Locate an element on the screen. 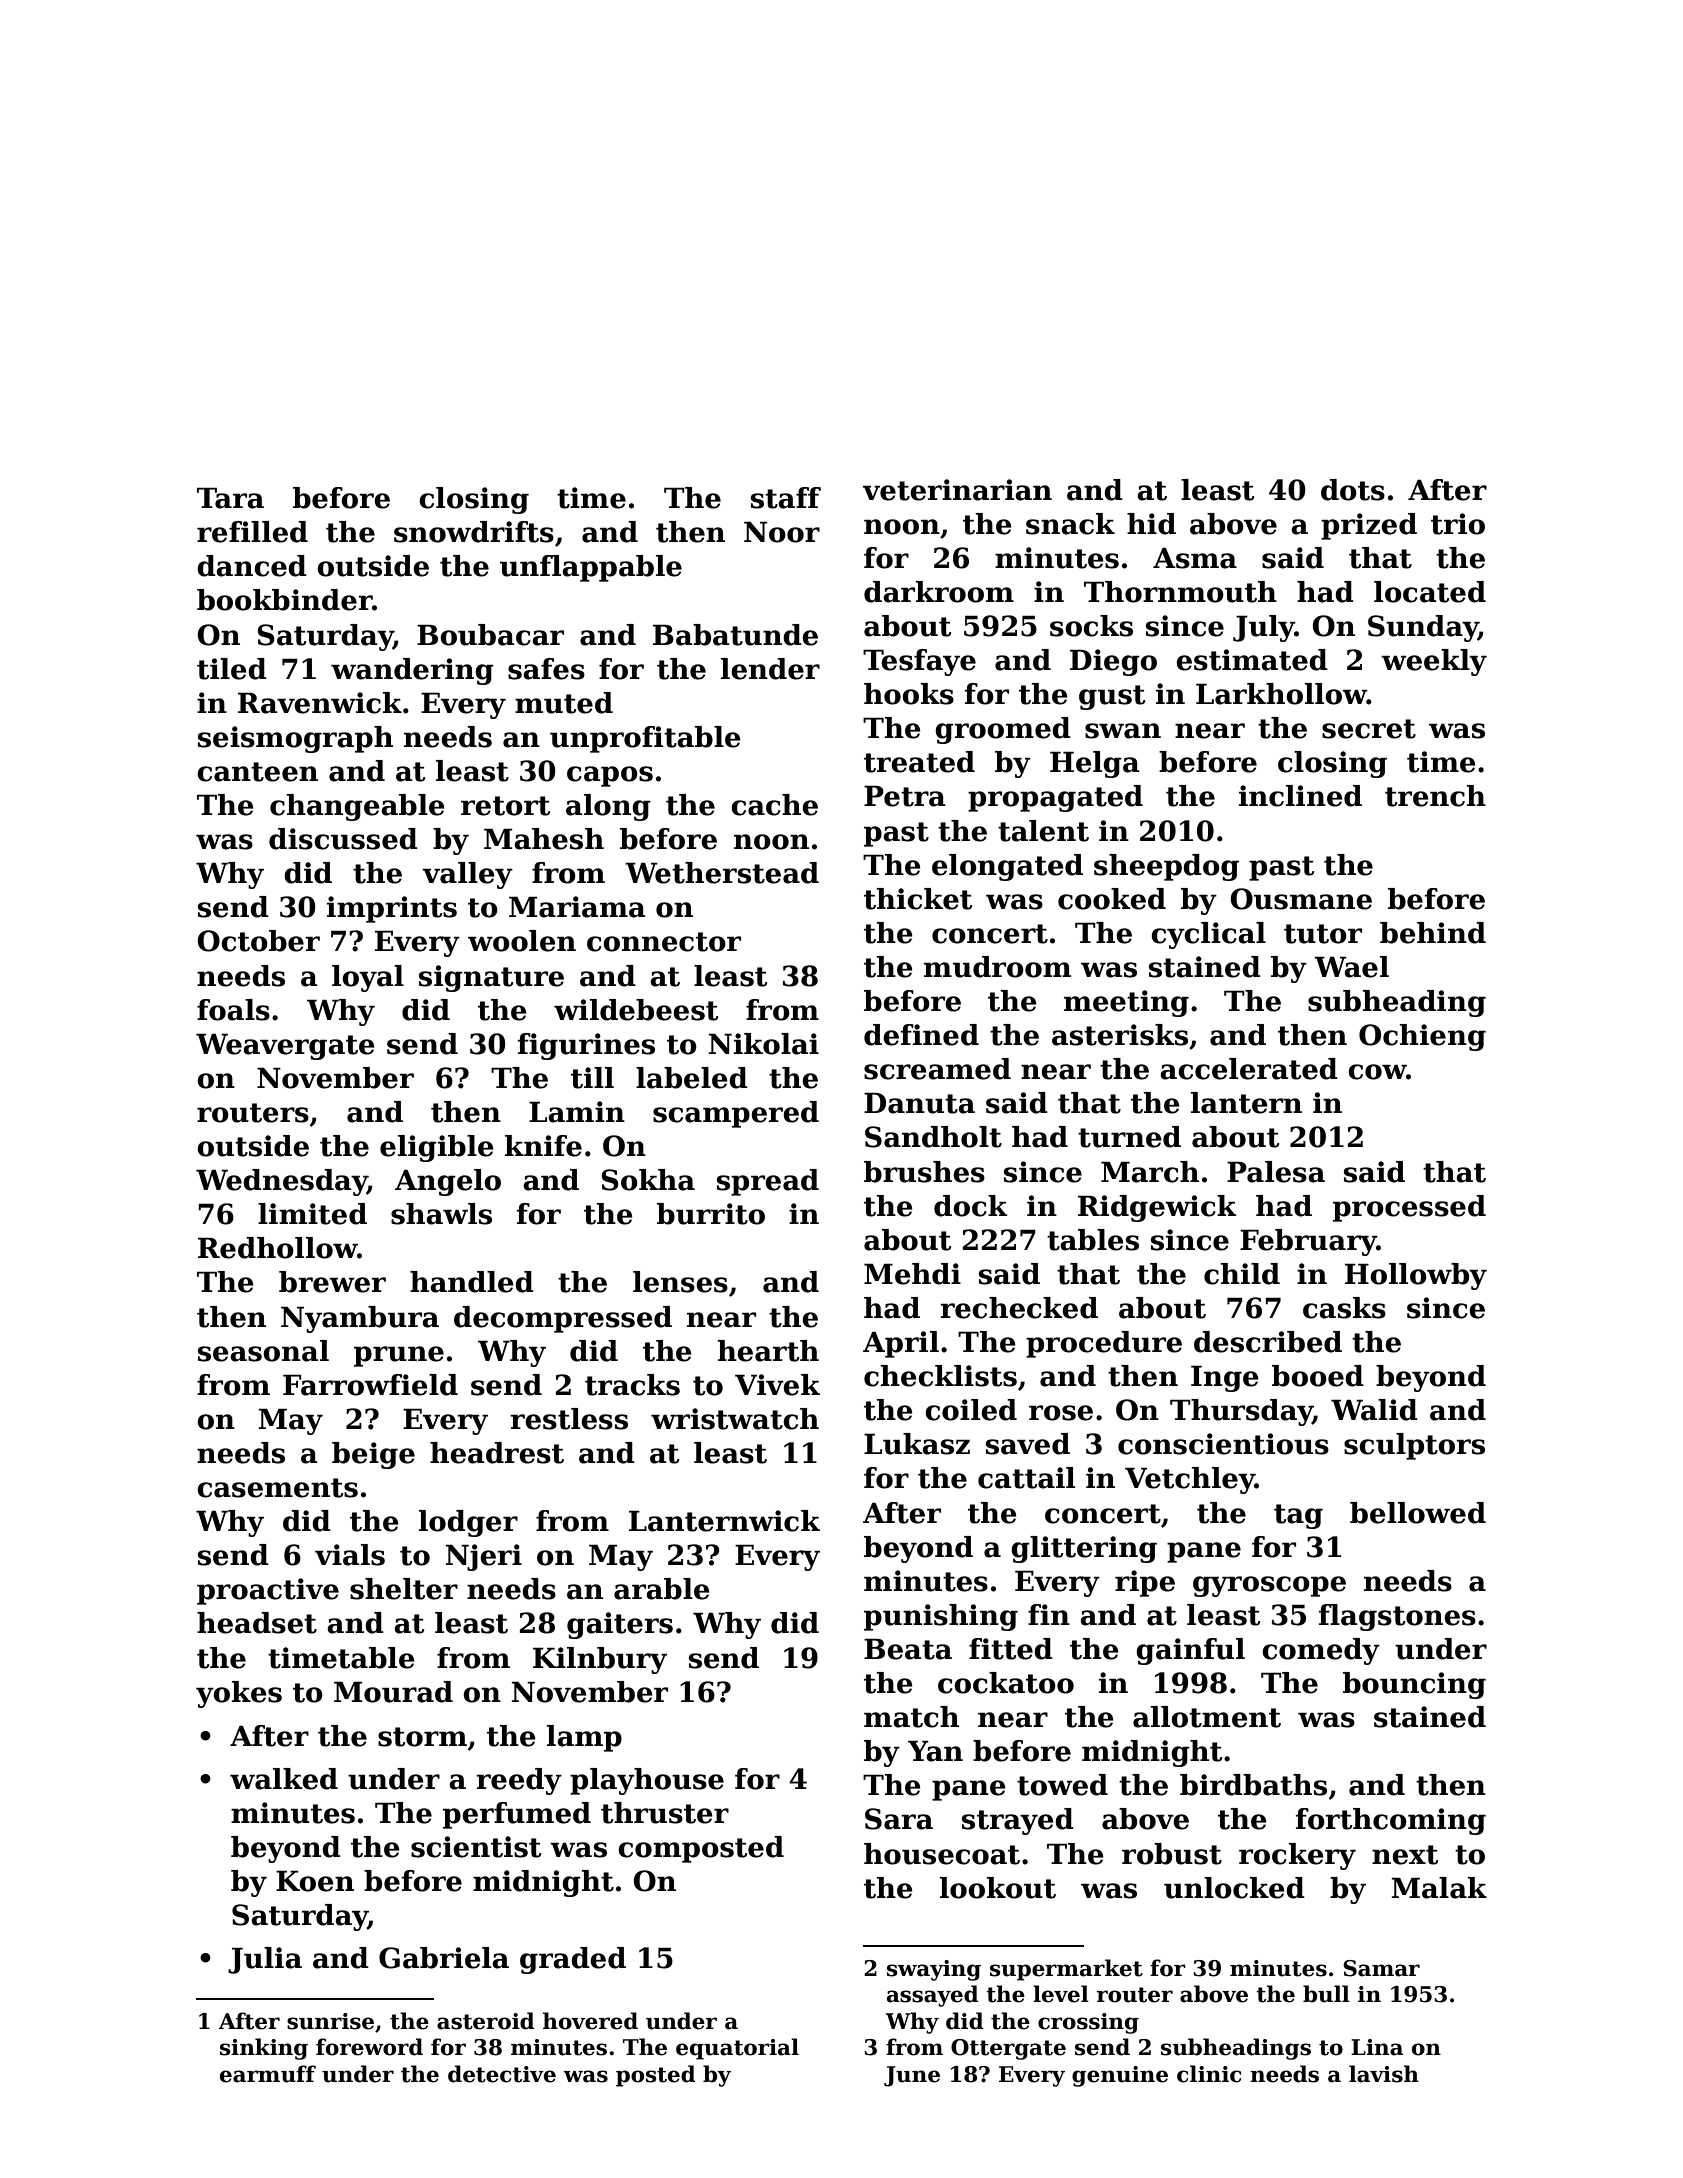  swaying is located at coordinates (934, 1970).
